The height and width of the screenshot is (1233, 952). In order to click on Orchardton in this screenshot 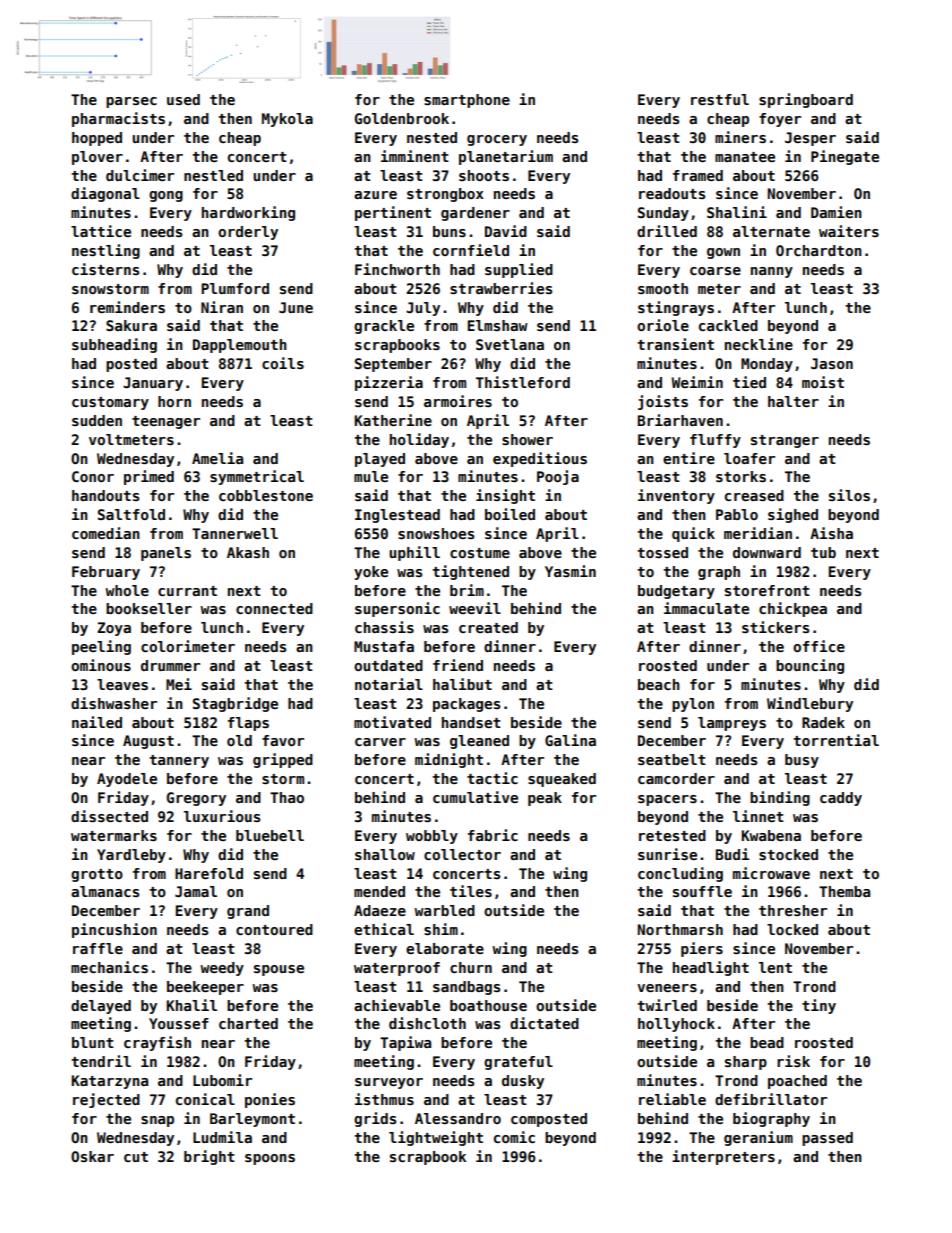, I will do `click(819, 250)`.
